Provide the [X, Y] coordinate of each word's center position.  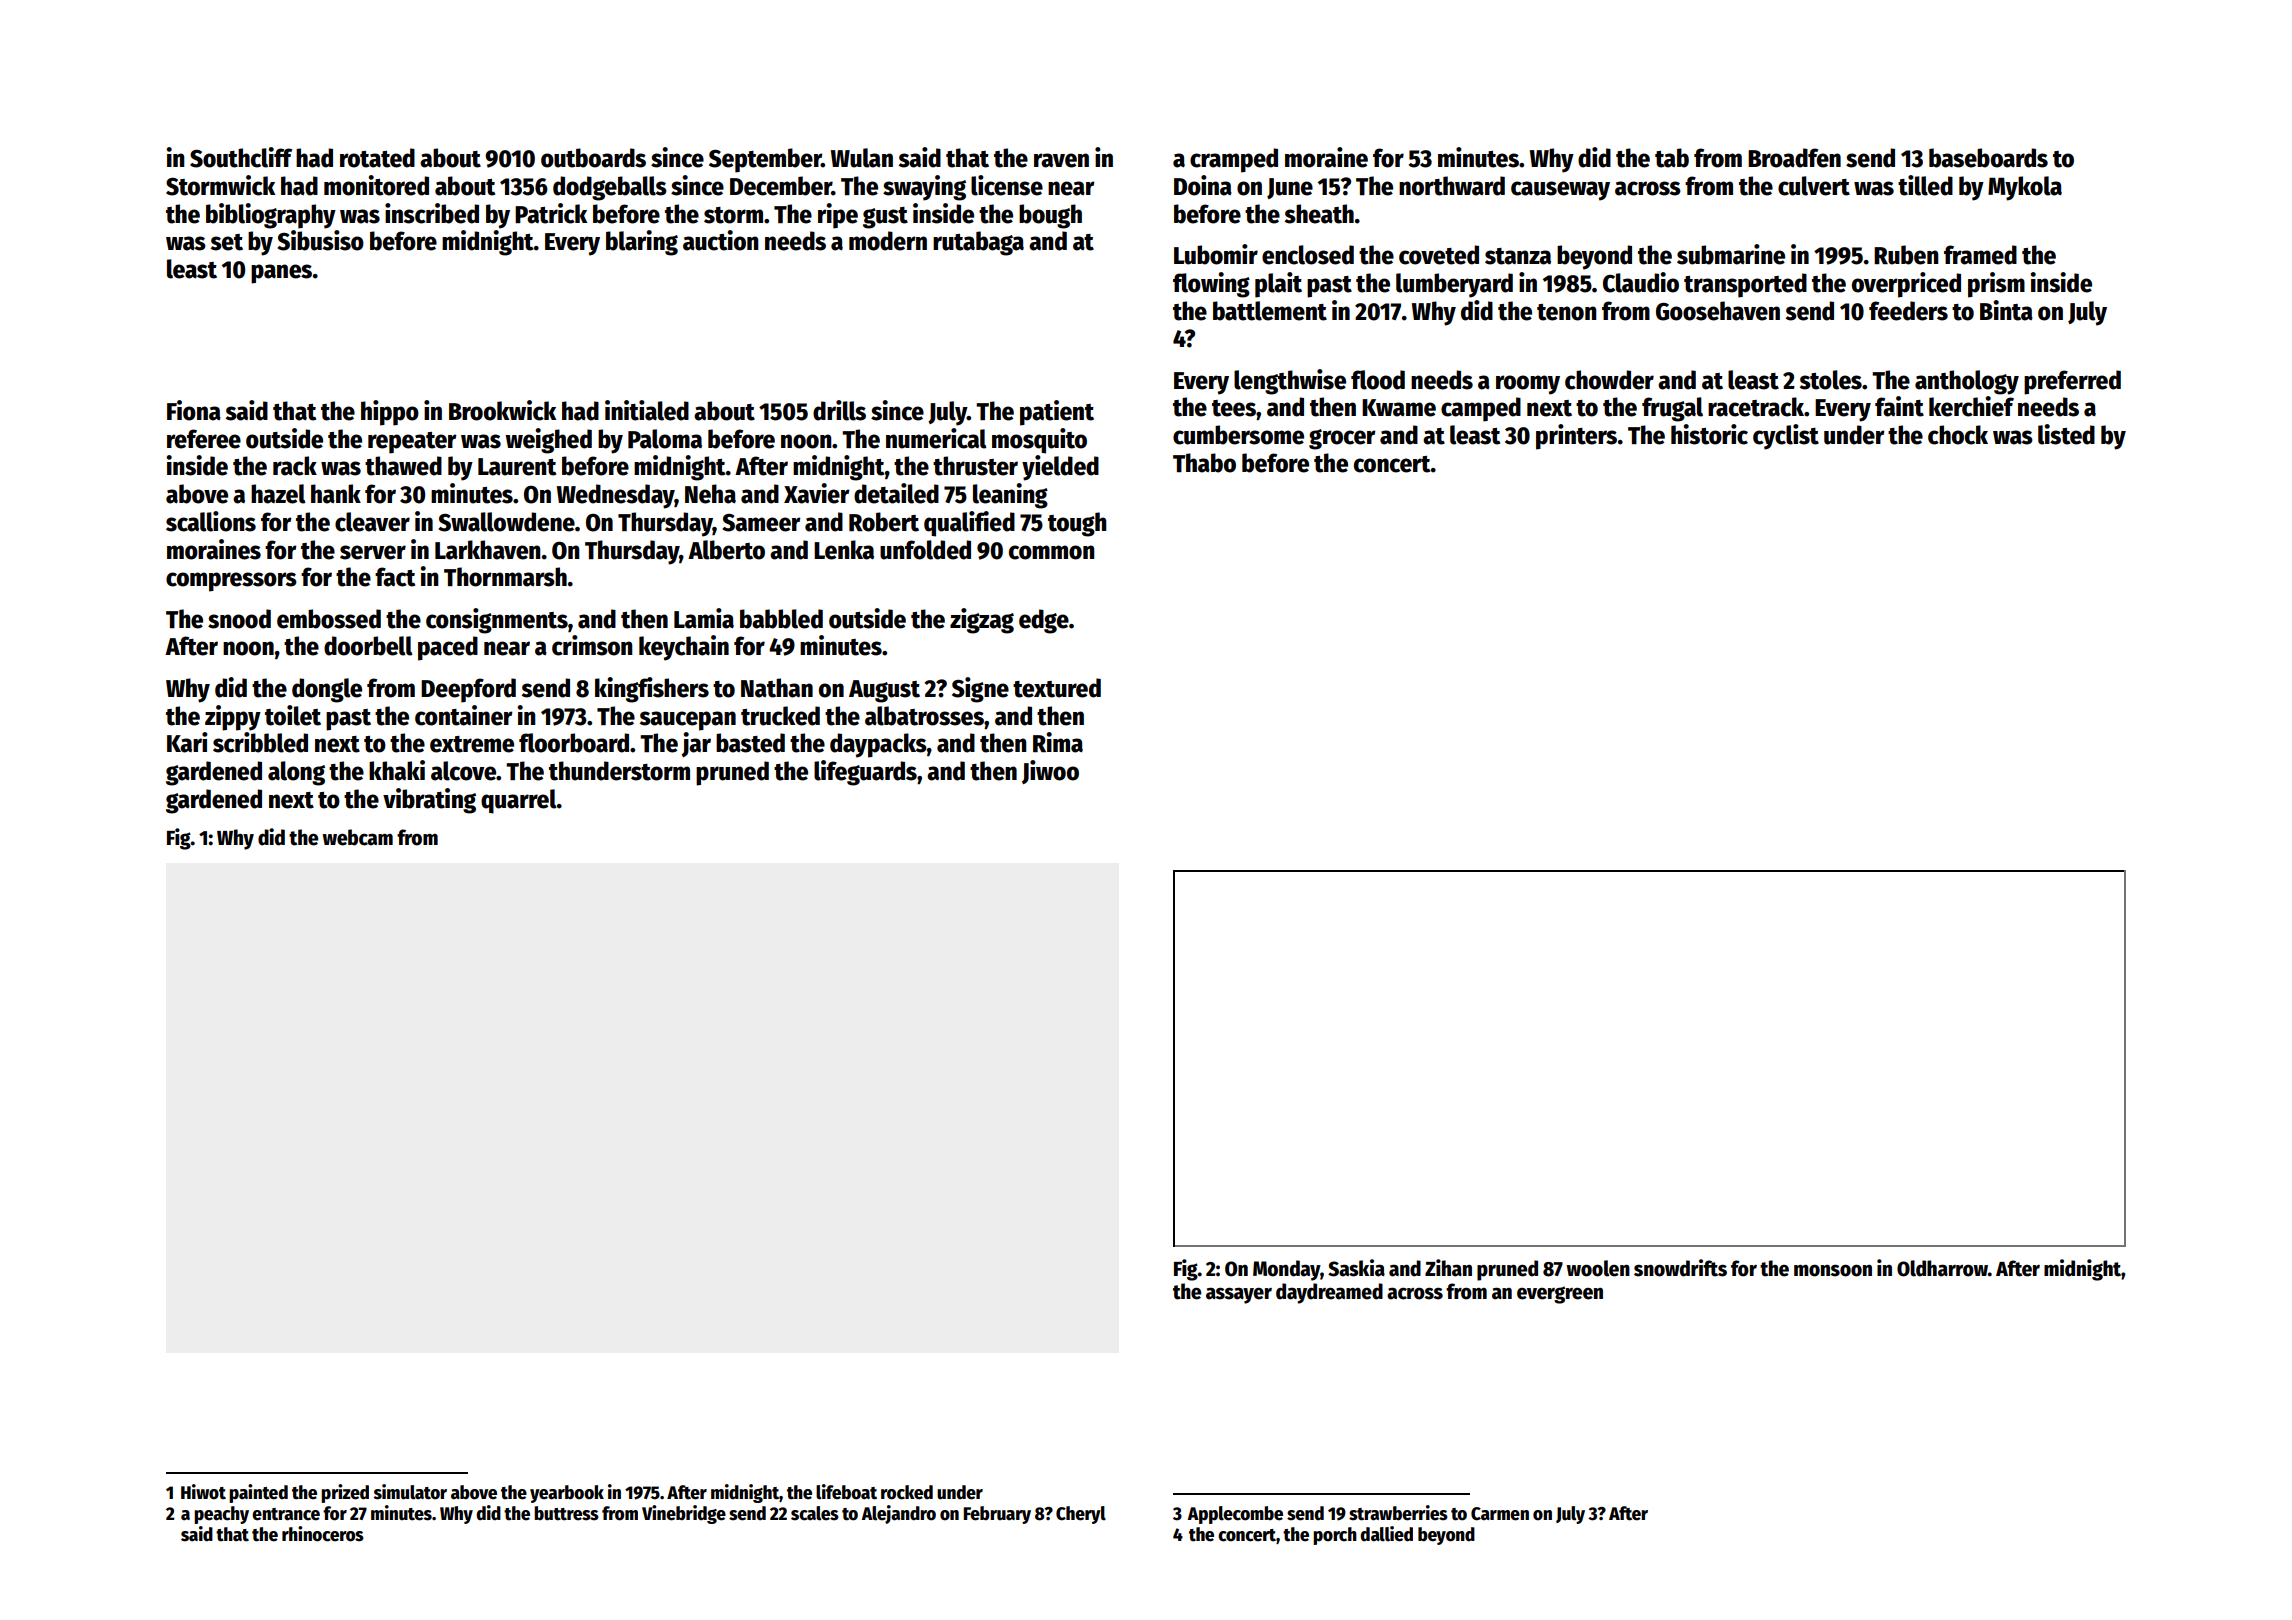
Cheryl [1081, 1515]
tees [1234, 408]
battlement [1270, 311]
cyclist [1786, 437]
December [781, 186]
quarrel [519, 801]
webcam [357, 837]
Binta [2006, 310]
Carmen [1500, 1514]
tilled [1925, 185]
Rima [1058, 742]
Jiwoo [1050, 772]
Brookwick [502, 410]
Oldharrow [1942, 1268]
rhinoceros [323, 1534]
